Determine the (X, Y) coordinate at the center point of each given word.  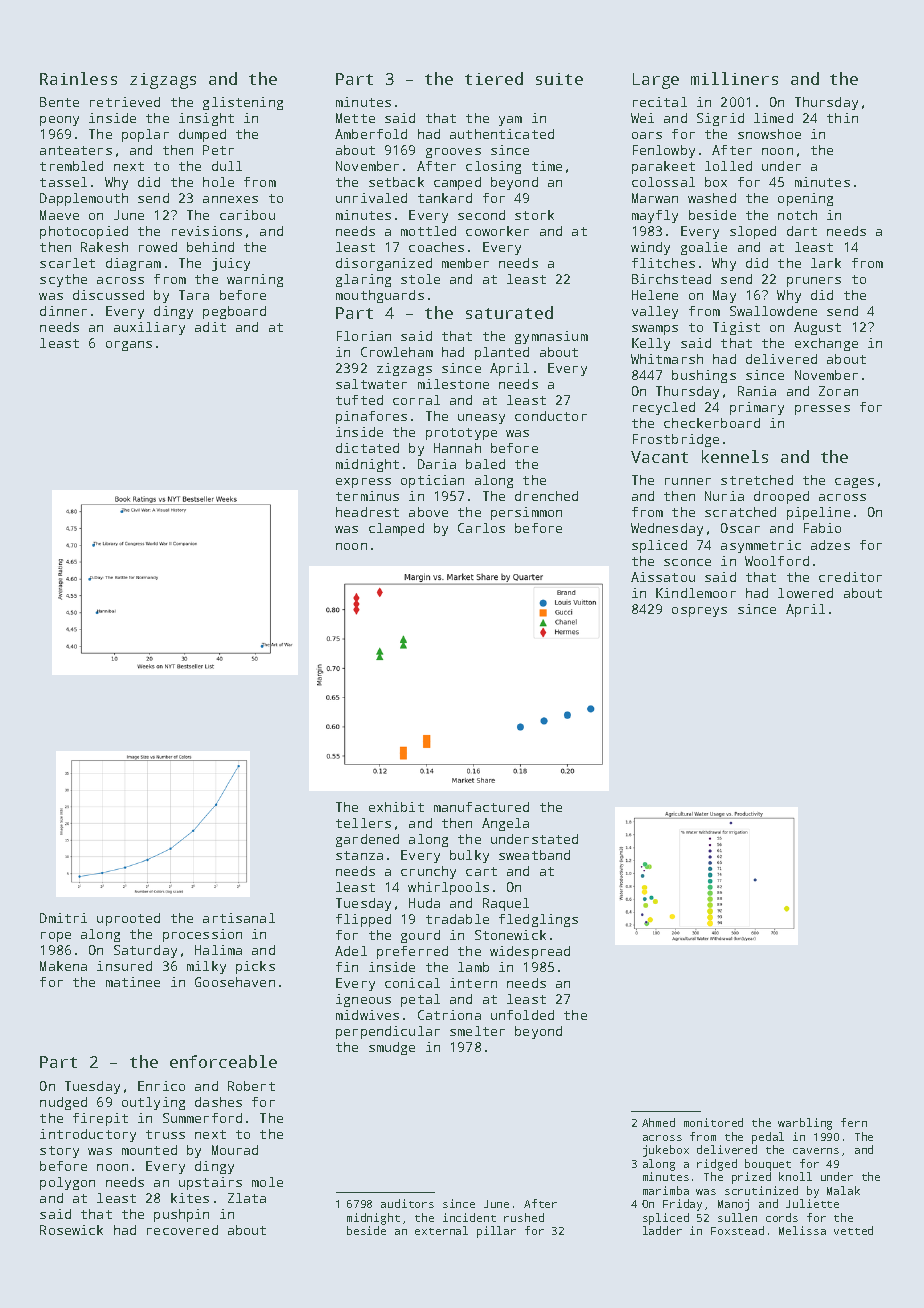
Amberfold (371, 134)
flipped (363, 920)
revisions (207, 231)
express (363, 483)
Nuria (724, 496)
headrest (367, 512)
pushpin (181, 1215)
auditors (407, 1203)
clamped (396, 529)
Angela (505, 824)
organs (129, 346)
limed (773, 118)
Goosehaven (235, 982)
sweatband (534, 855)
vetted (853, 1230)
